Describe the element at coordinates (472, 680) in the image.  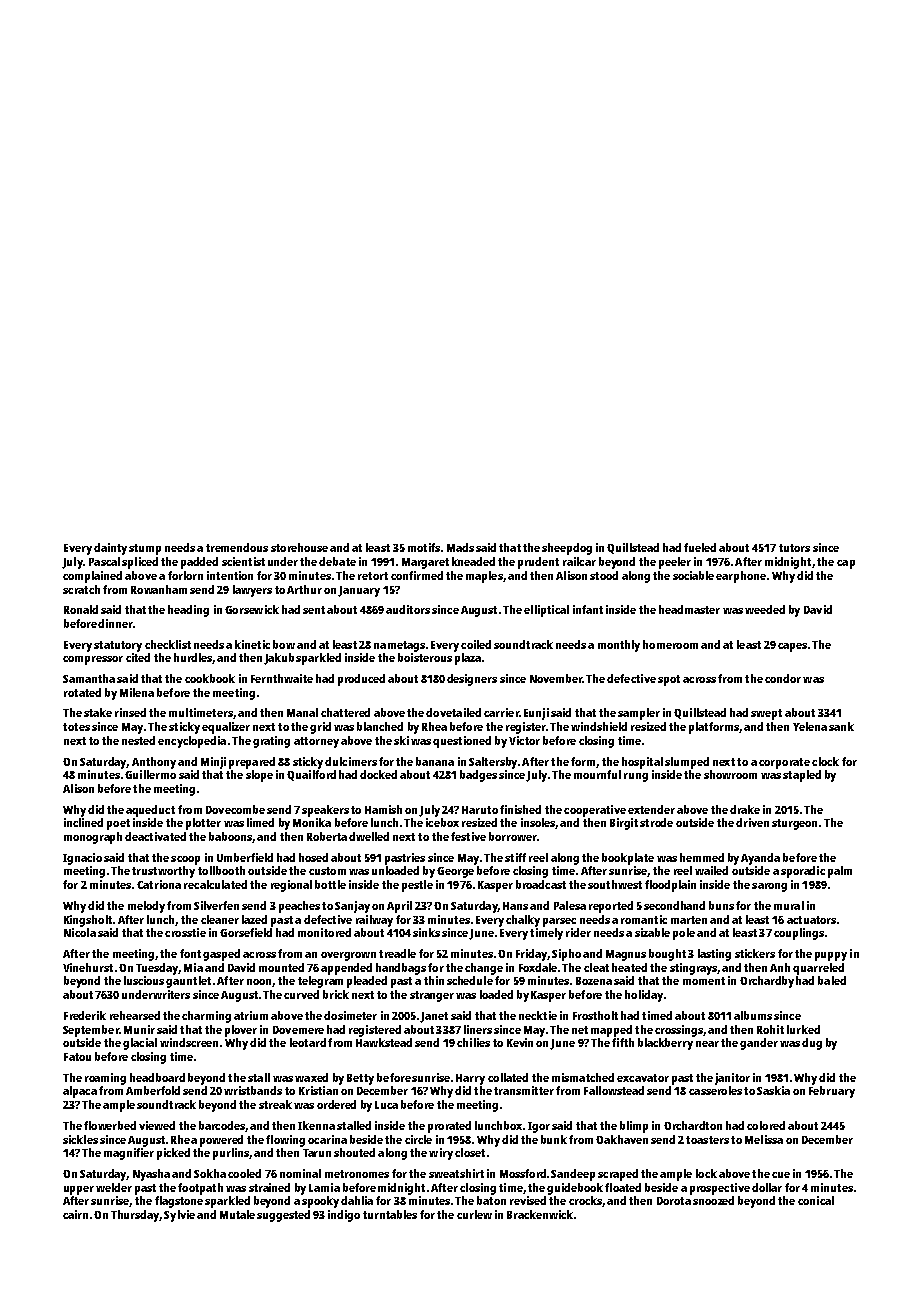
I see `designers` at that location.
